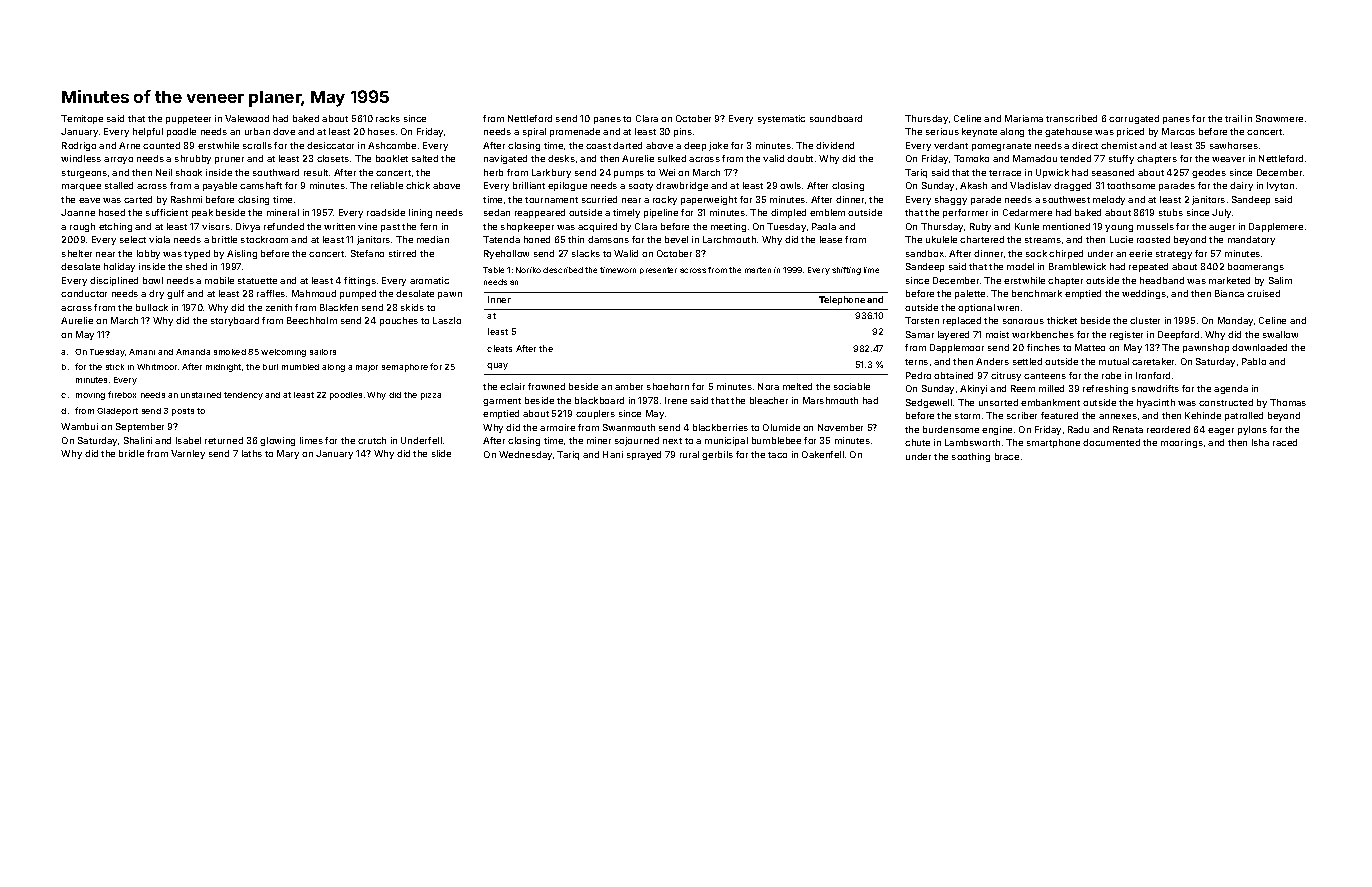  Describe the element at coordinates (823, 454) in the screenshot. I see `Oakenfell` at that location.
